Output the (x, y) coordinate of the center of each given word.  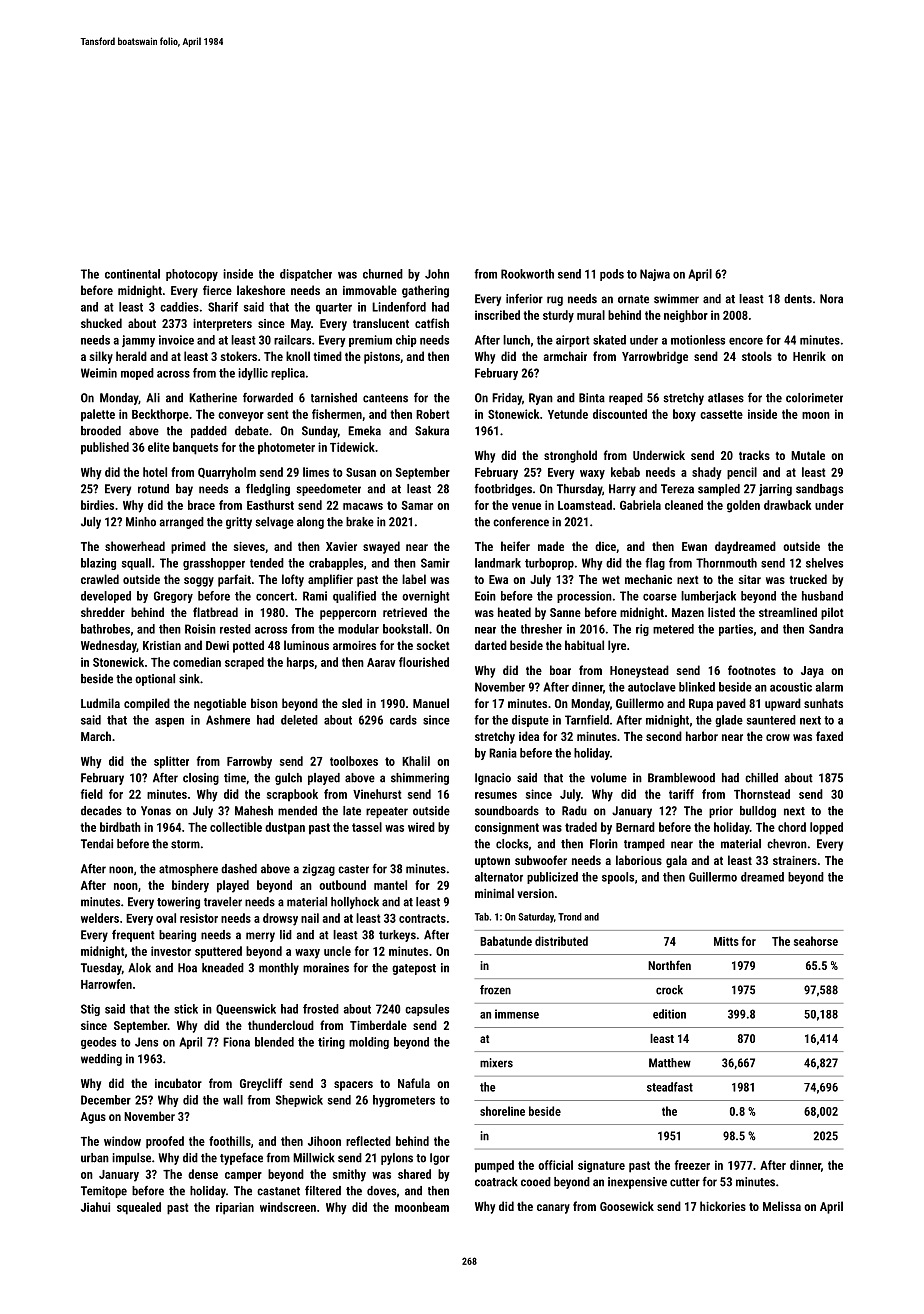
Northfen (669, 965)
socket (433, 645)
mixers (496, 1063)
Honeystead (639, 671)
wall (233, 1100)
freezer (692, 1165)
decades (101, 811)
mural (591, 315)
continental (132, 274)
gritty (239, 523)
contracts (422, 918)
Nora (831, 299)
